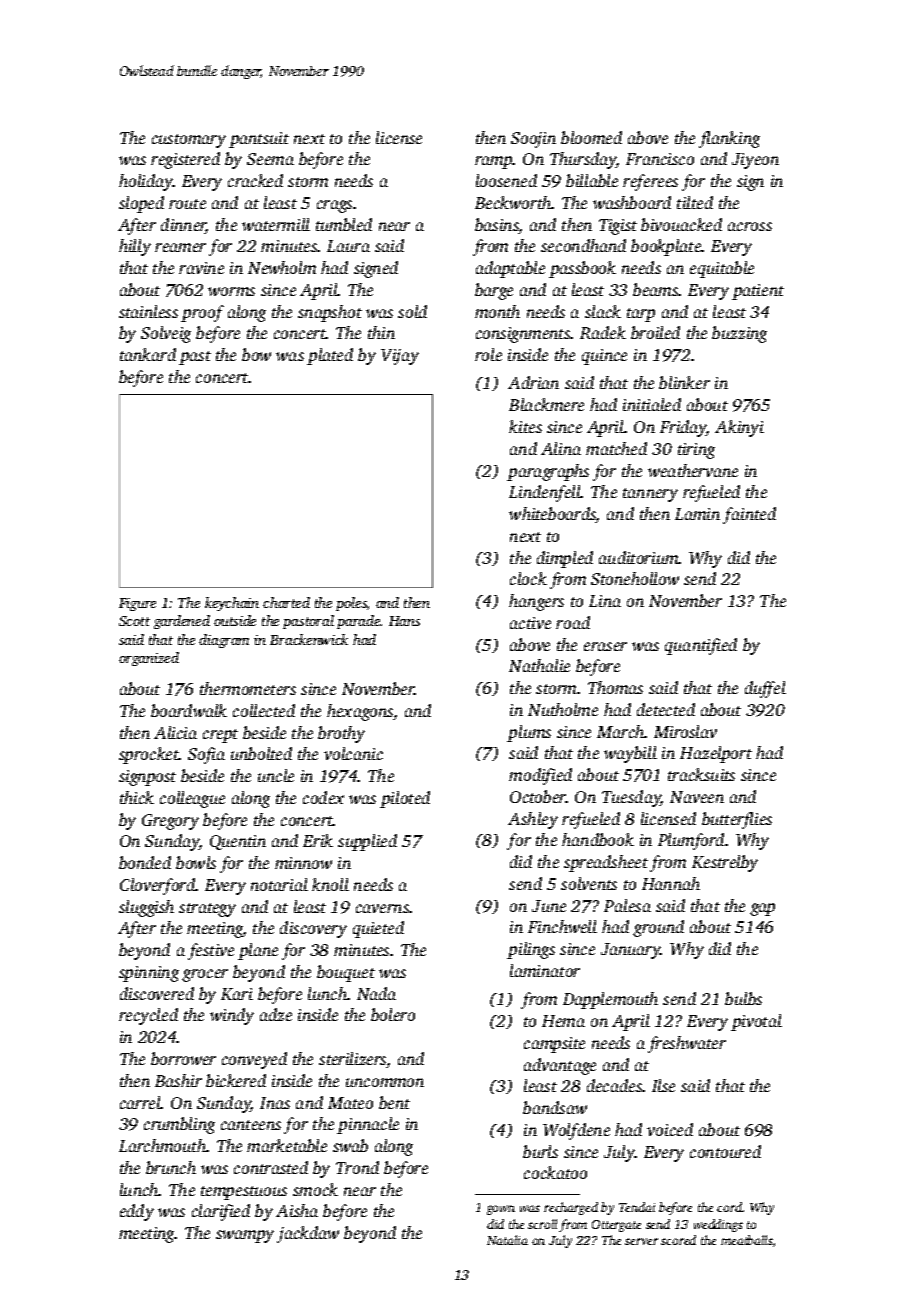 This document has width=908, height=1316. I want to click on brothy, so click(341, 734).
